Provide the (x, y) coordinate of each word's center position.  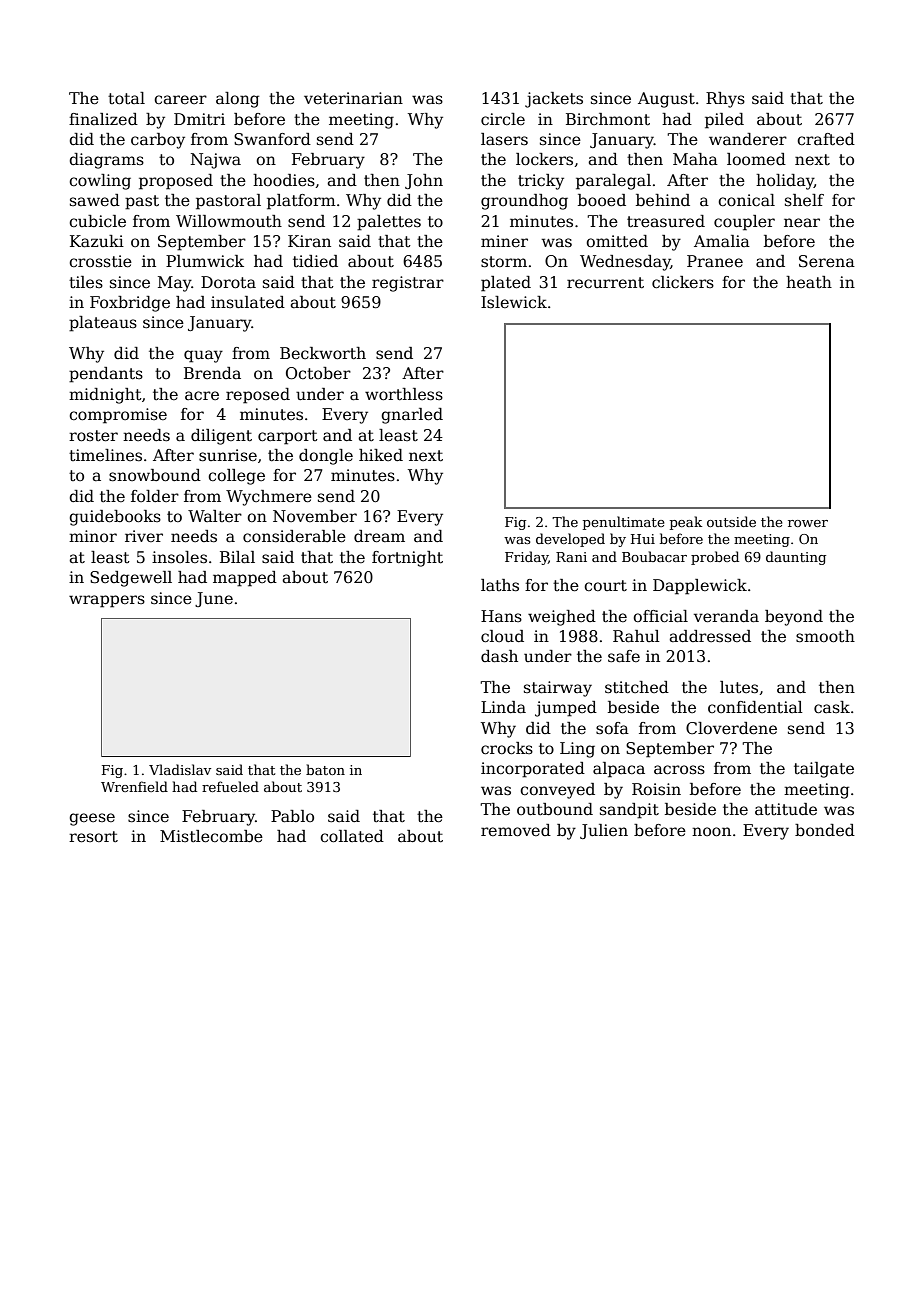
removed (516, 830)
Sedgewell (131, 579)
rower (808, 523)
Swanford (272, 139)
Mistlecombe (211, 836)
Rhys (725, 100)
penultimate (624, 523)
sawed (95, 200)
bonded (825, 830)
